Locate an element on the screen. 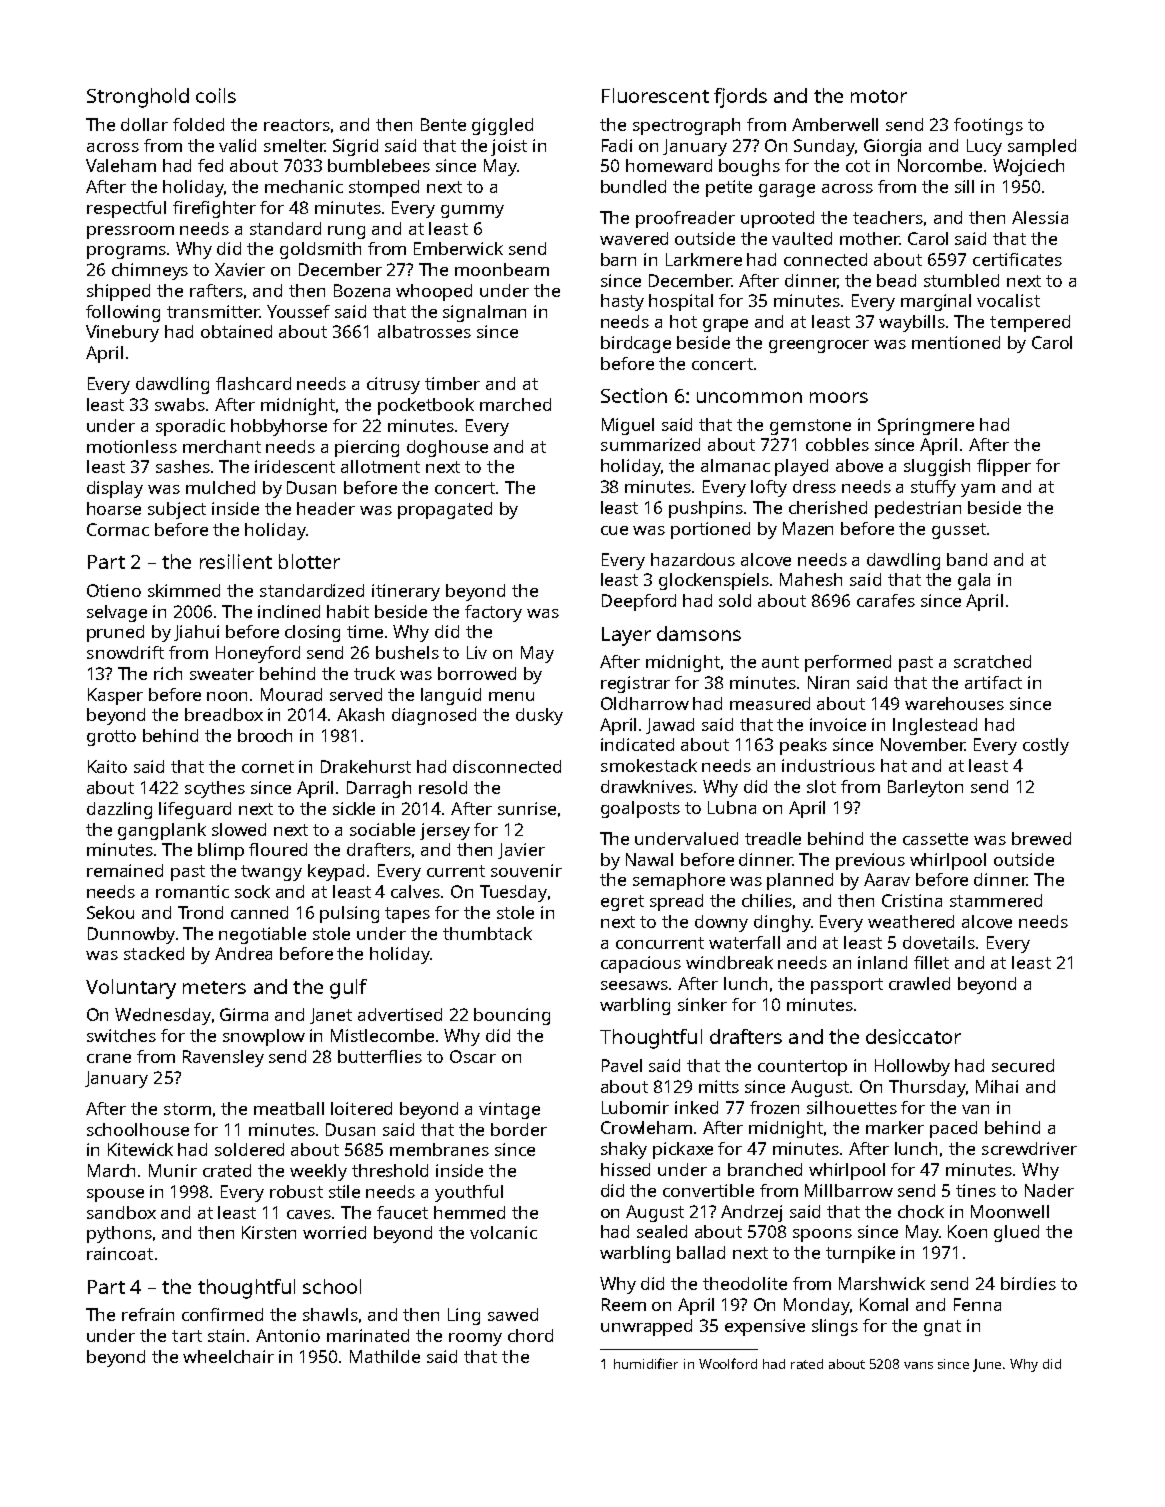  Kasper is located at coordinates (115, 696).
